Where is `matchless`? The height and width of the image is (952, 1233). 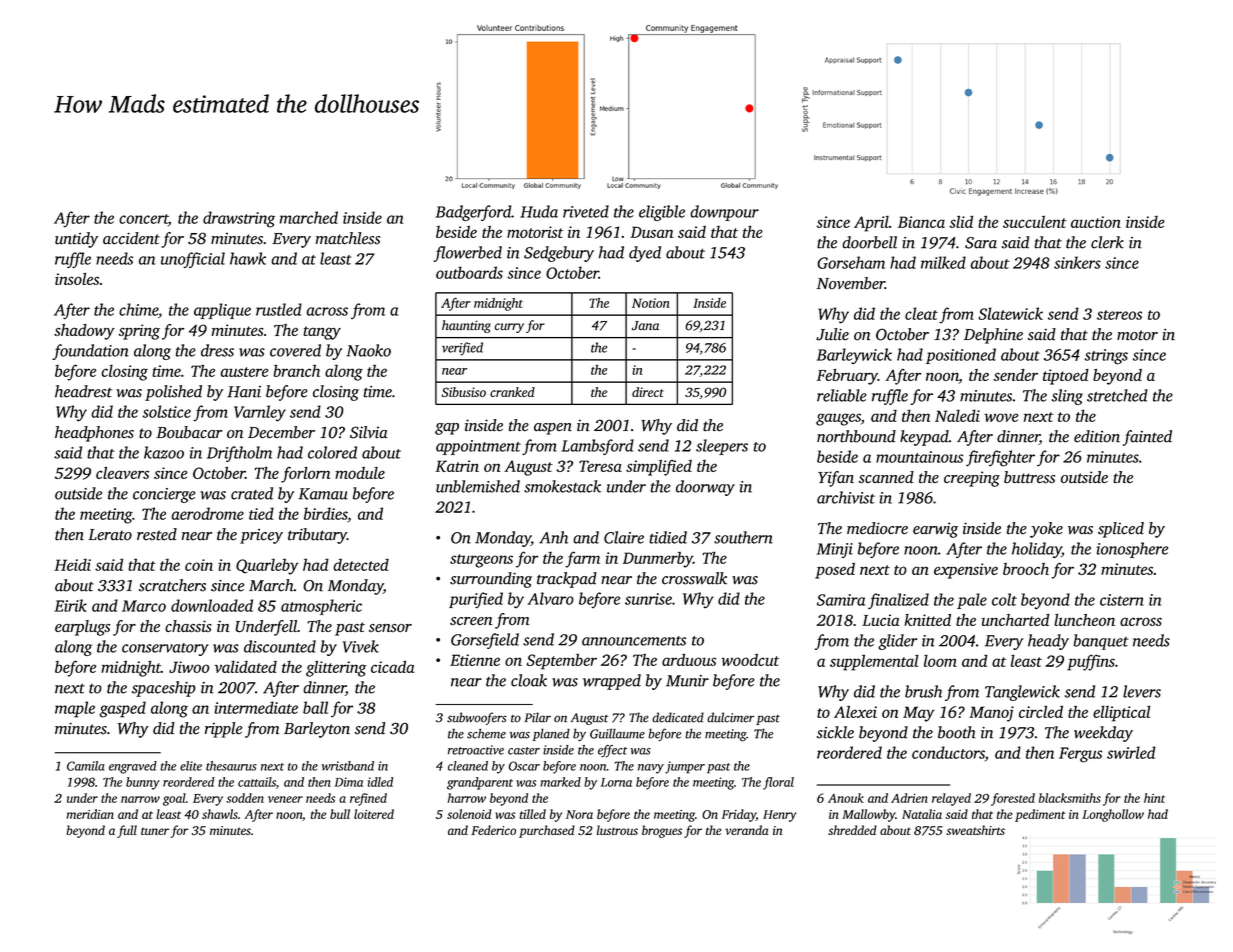 matchless is located at coordinates (348, 238).
